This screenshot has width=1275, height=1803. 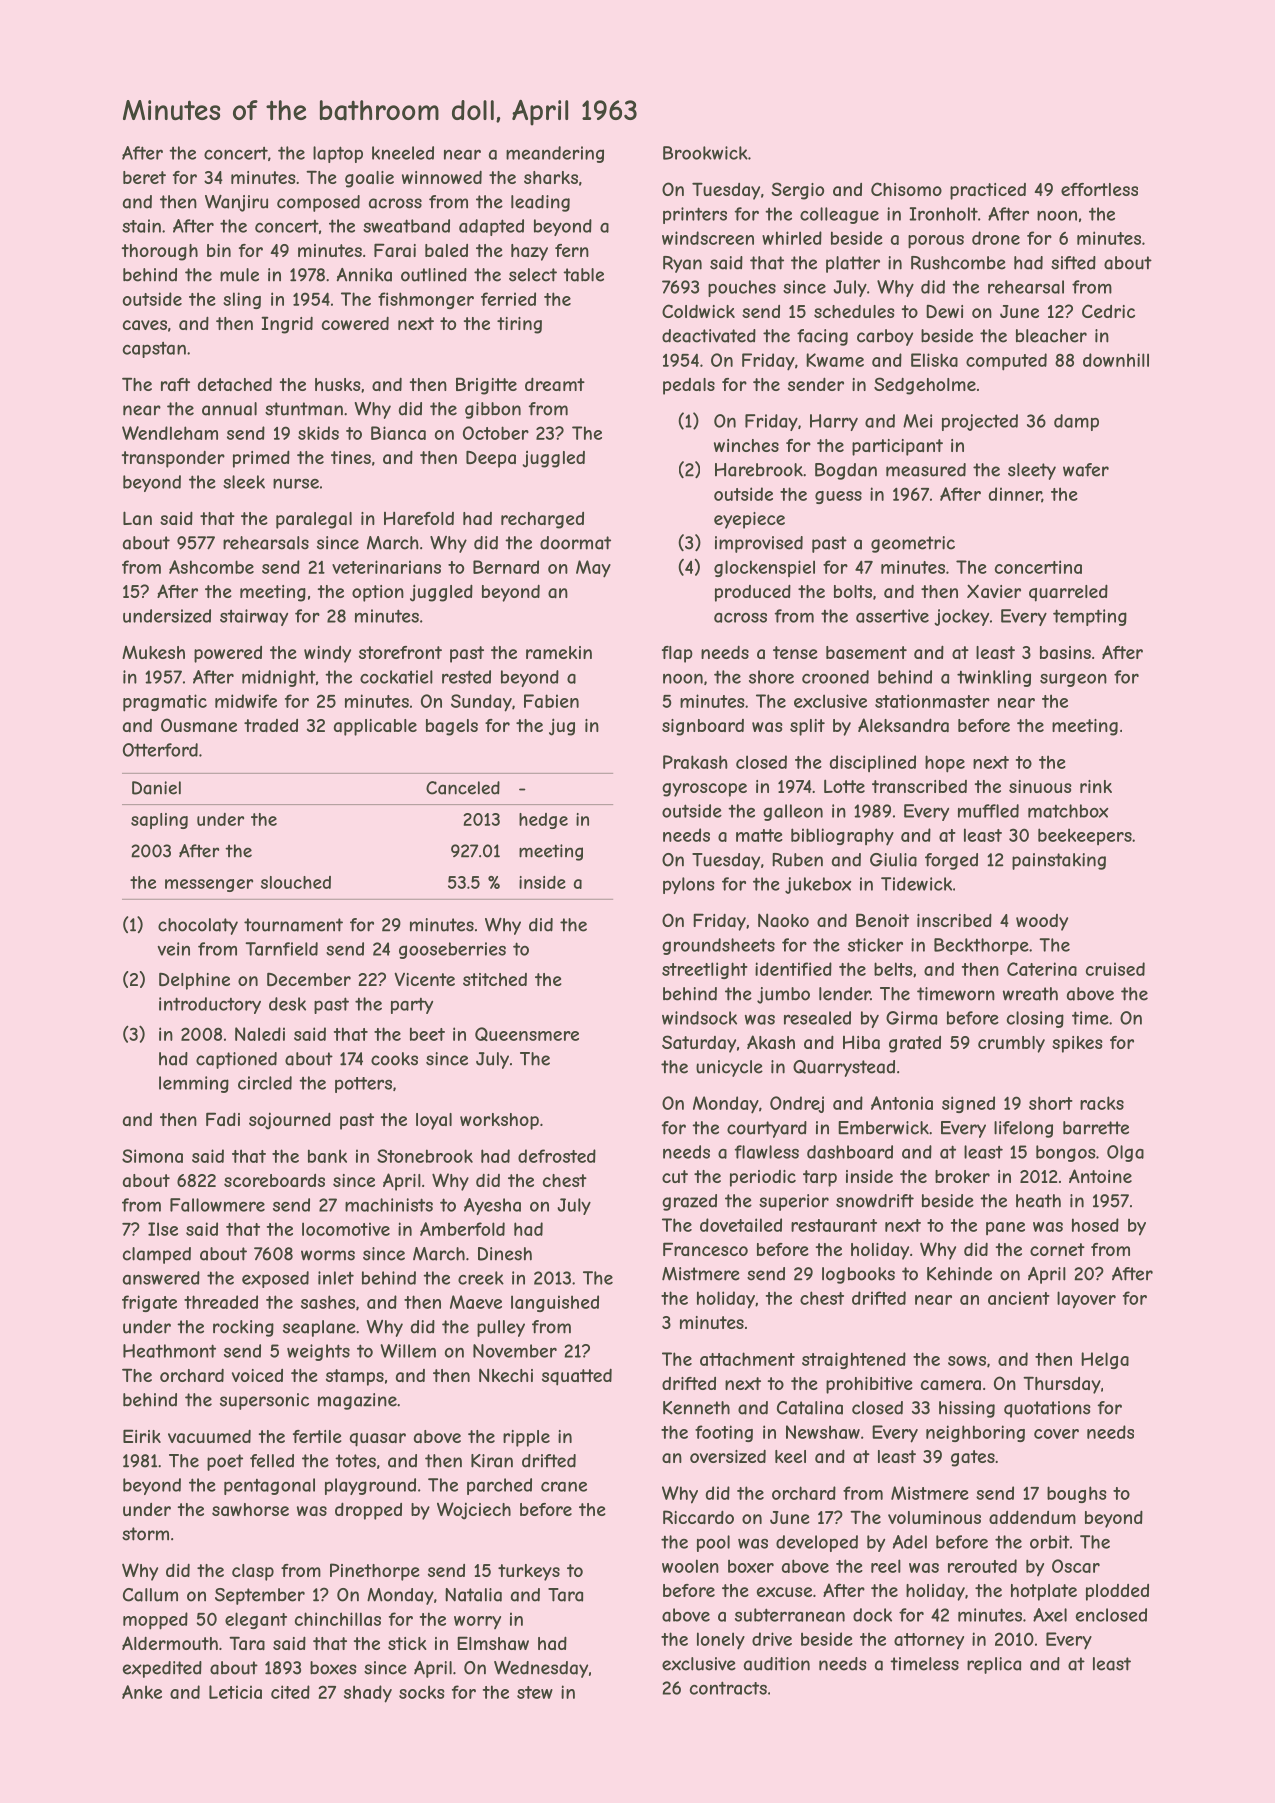 I want to click on hosed, so click(x=1095, y=1225).
